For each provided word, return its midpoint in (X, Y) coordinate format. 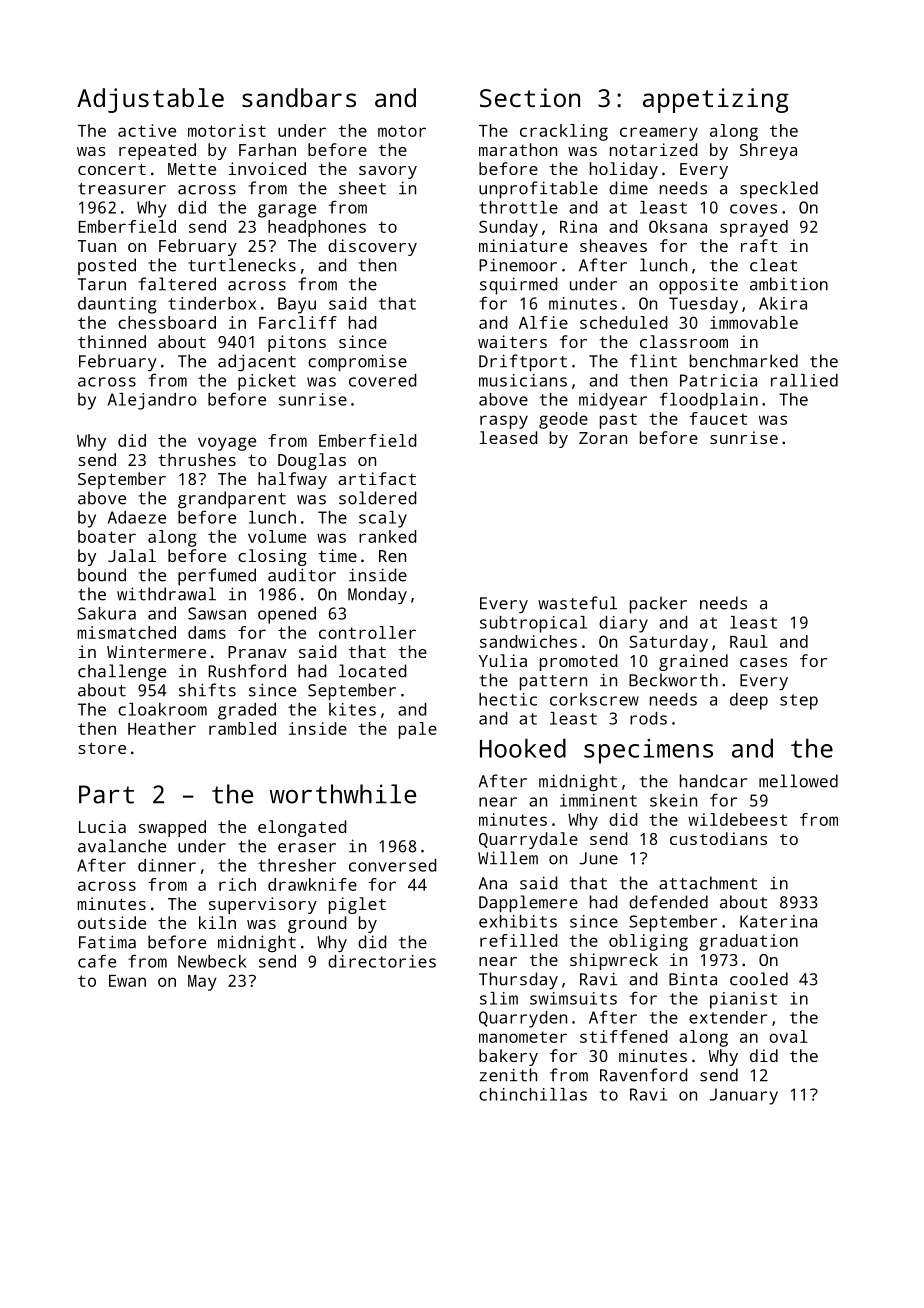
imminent (598, 800)
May (202, 983)
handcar (713, 781)
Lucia (102, 826)
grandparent (232, 500)
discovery (372, 247)
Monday (377, 595)
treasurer (122, 189)
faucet (718, 418)
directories (382, 961)
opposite (698, 286)
